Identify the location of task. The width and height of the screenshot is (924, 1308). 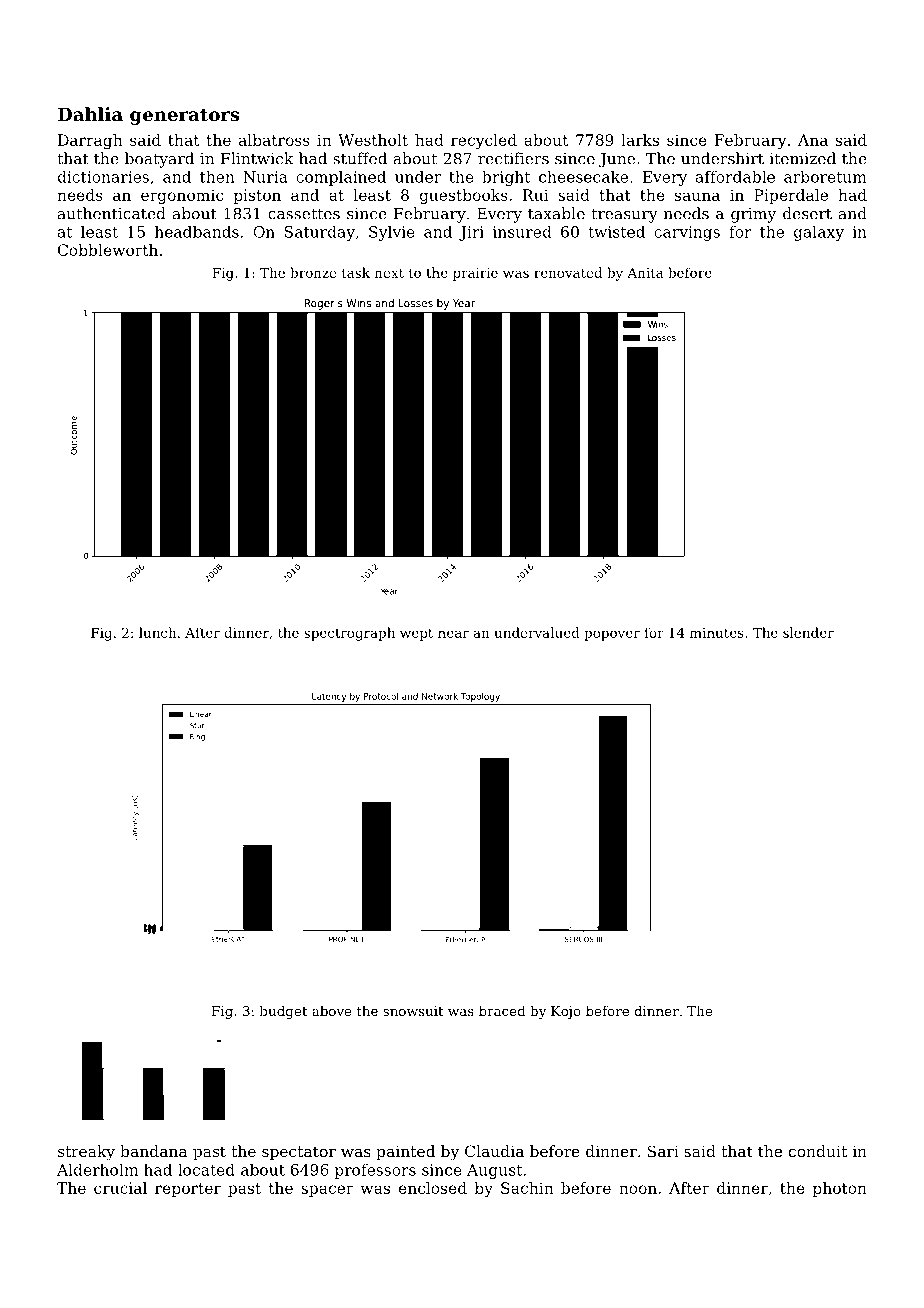
(356, 272).
